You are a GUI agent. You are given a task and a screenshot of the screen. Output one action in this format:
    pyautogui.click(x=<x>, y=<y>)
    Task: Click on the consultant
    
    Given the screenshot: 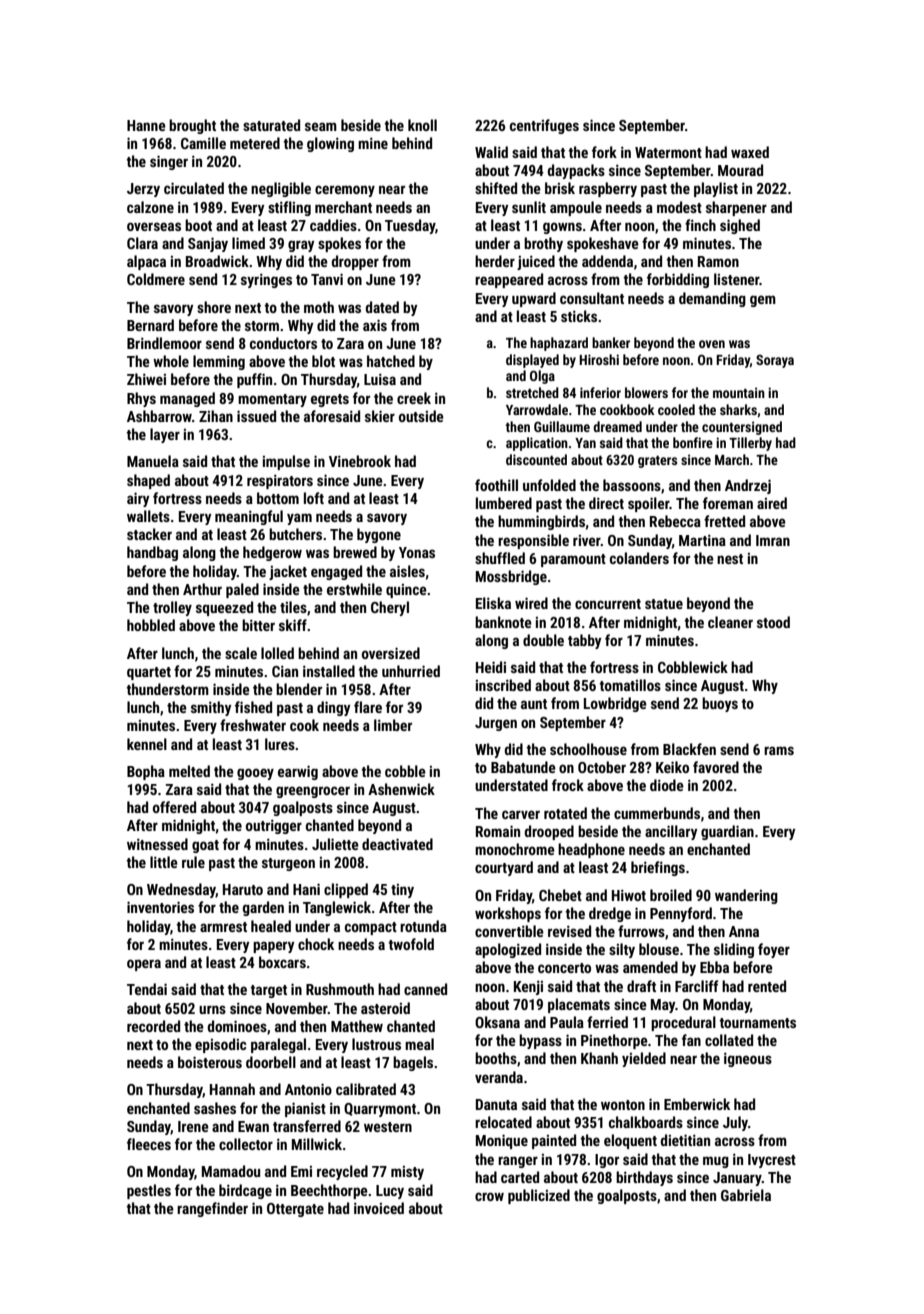 What is the action you would take?
    pyautogui.click(x=592, y=298)
